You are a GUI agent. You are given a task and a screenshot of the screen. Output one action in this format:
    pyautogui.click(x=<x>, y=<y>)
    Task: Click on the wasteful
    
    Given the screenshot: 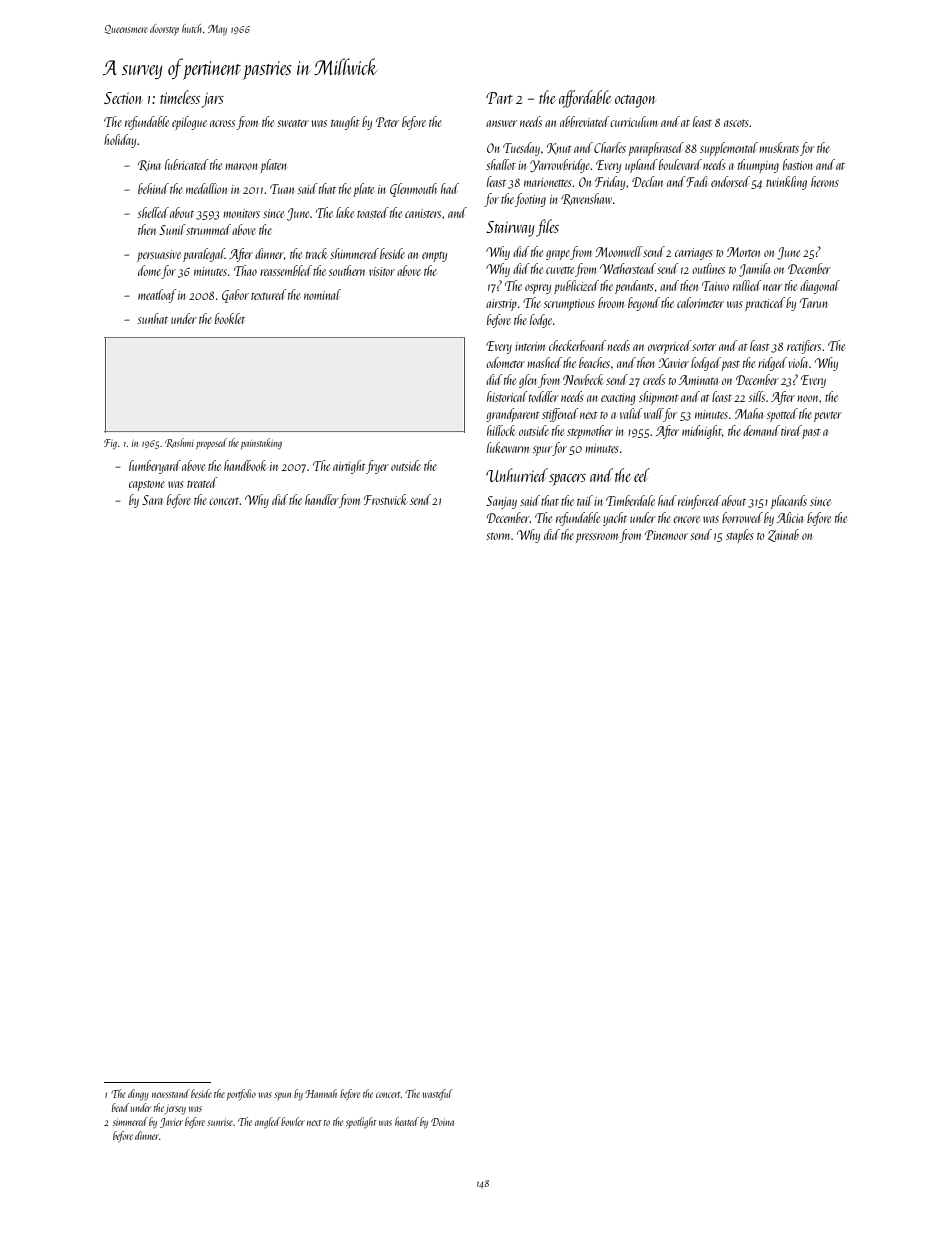 What is the action you would take?
    pyautogui.click(x=437, y=1094)
